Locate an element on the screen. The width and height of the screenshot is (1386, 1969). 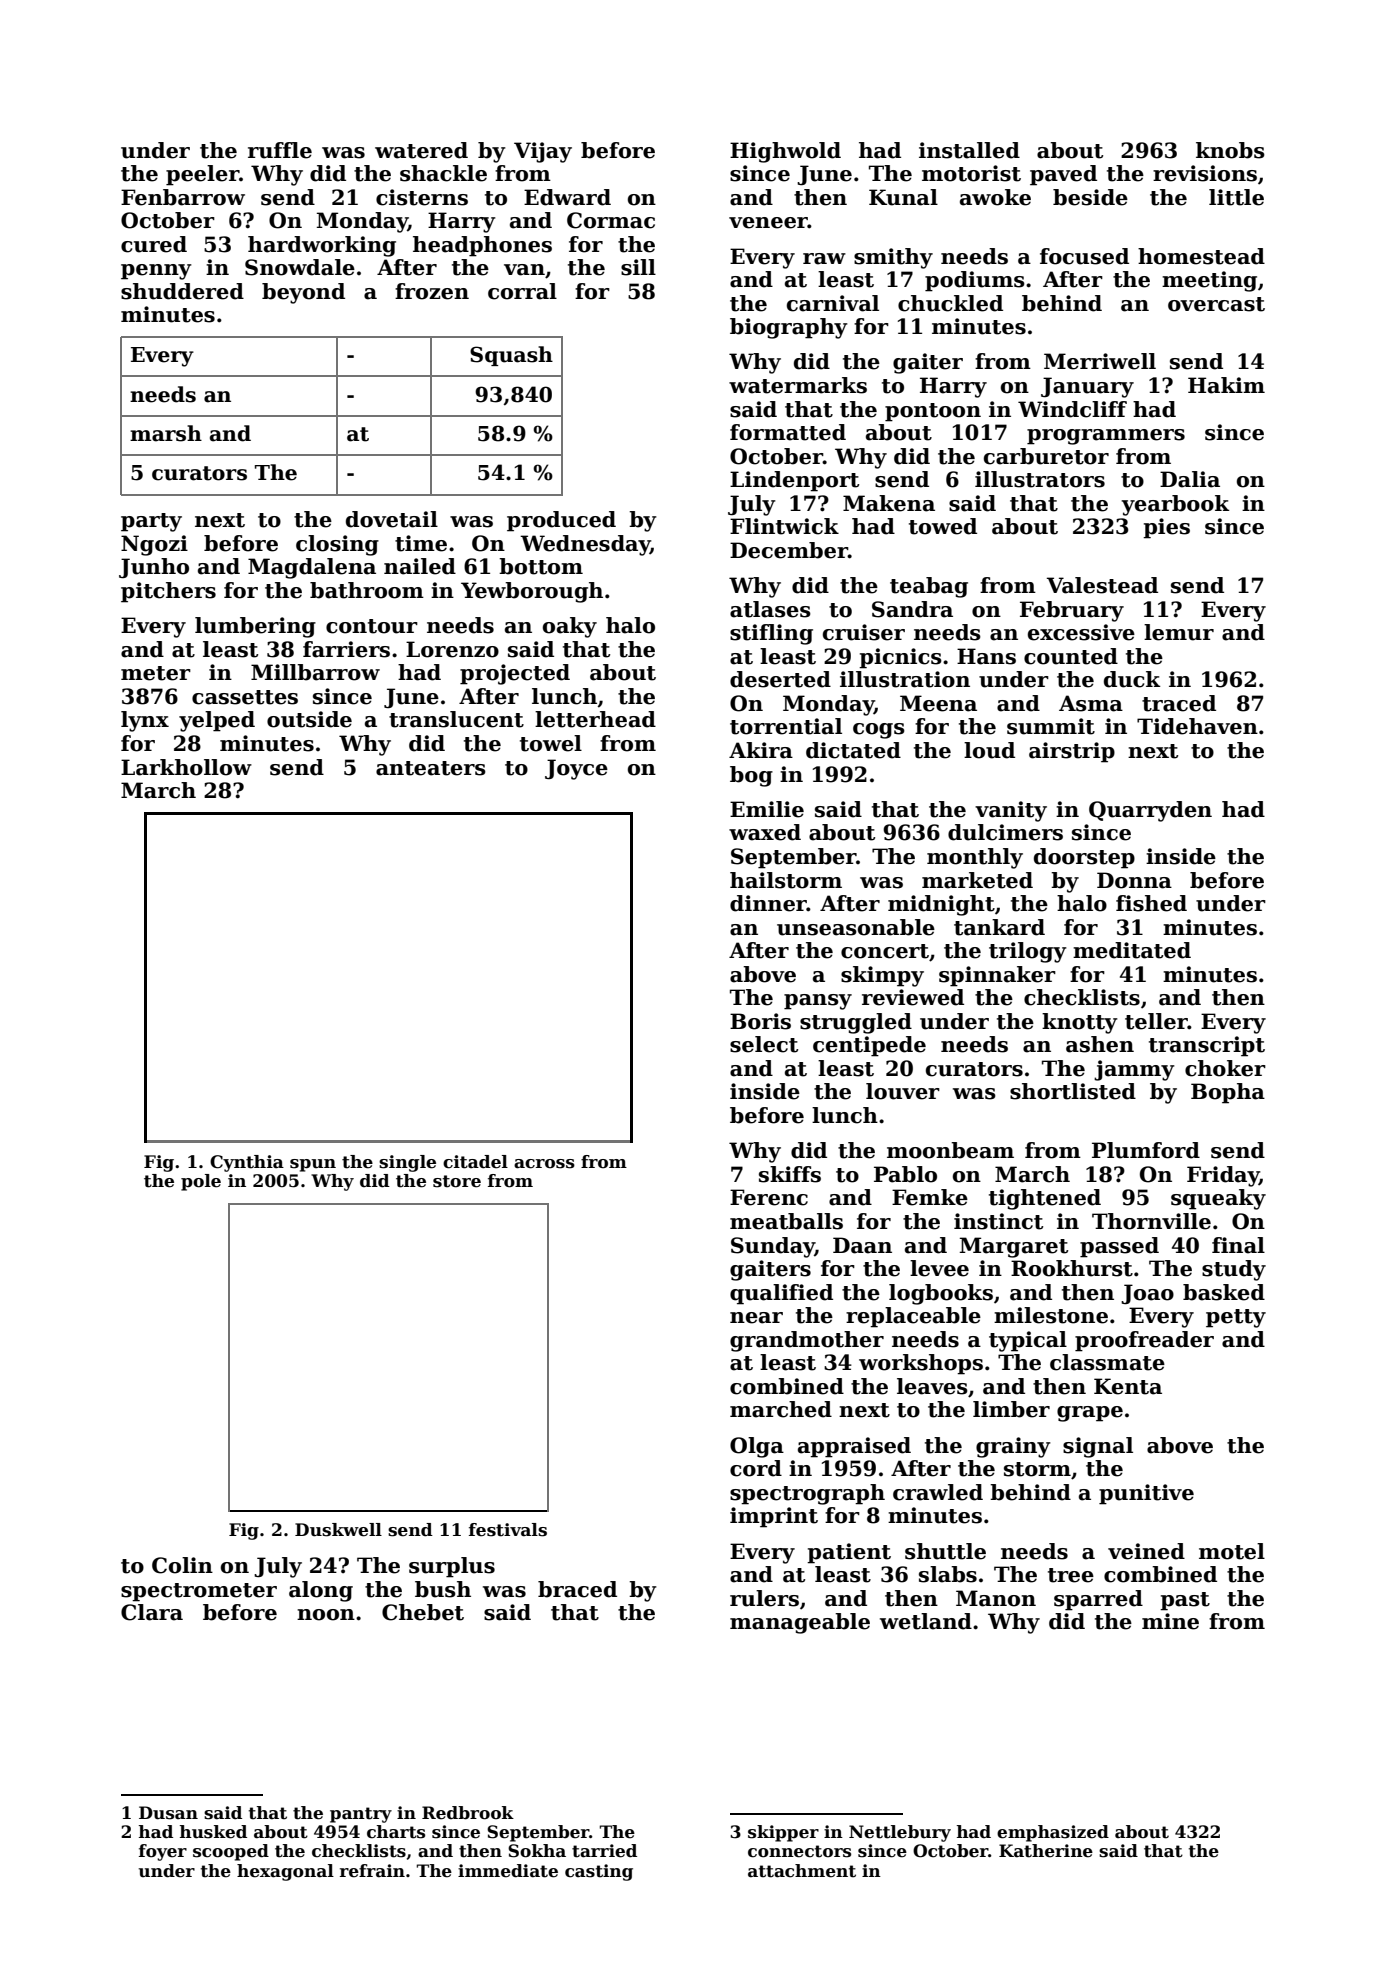
single is located at coordinates (407, 1163).
